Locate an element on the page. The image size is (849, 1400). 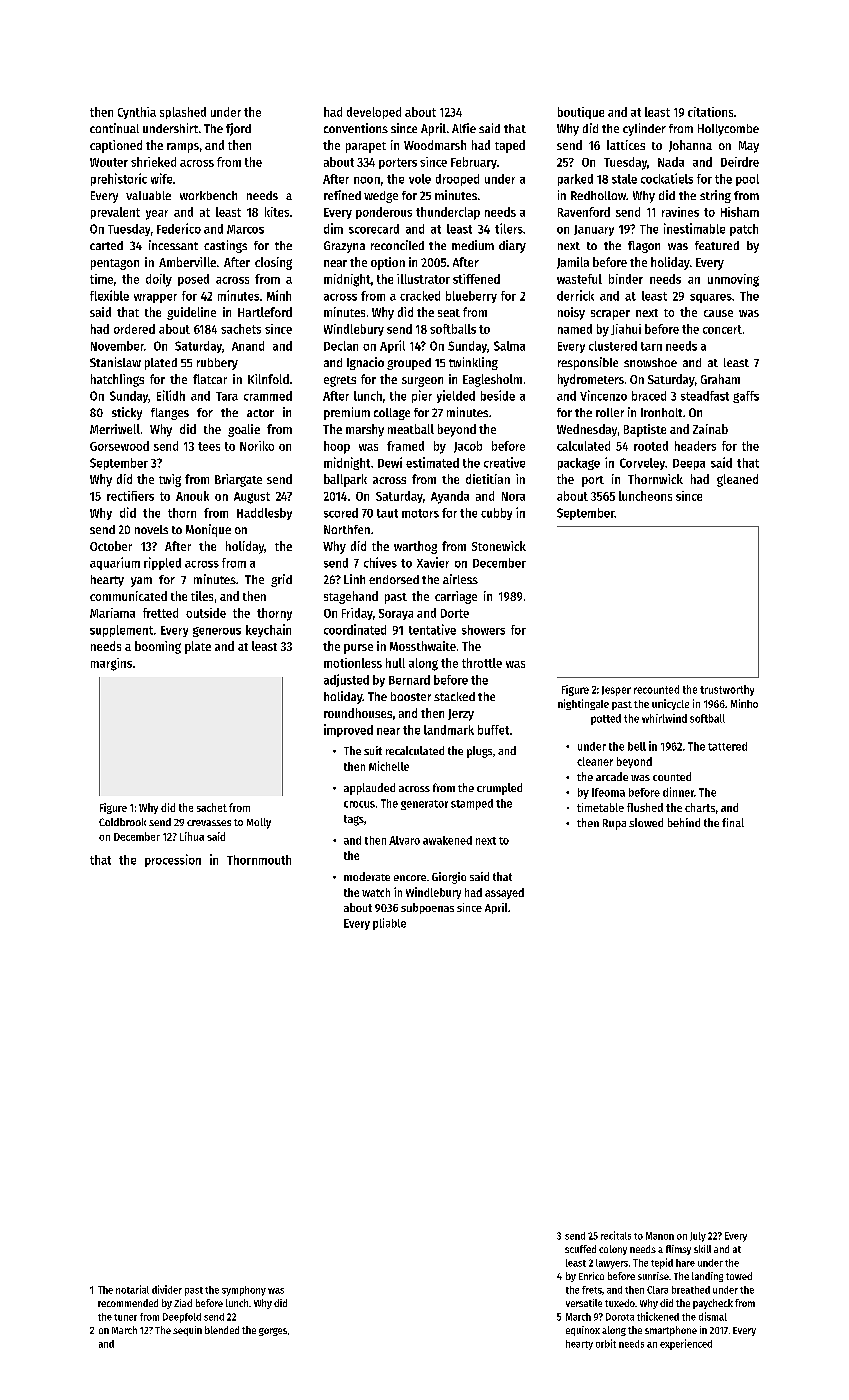
procession is located at coordinates (173, 860).
